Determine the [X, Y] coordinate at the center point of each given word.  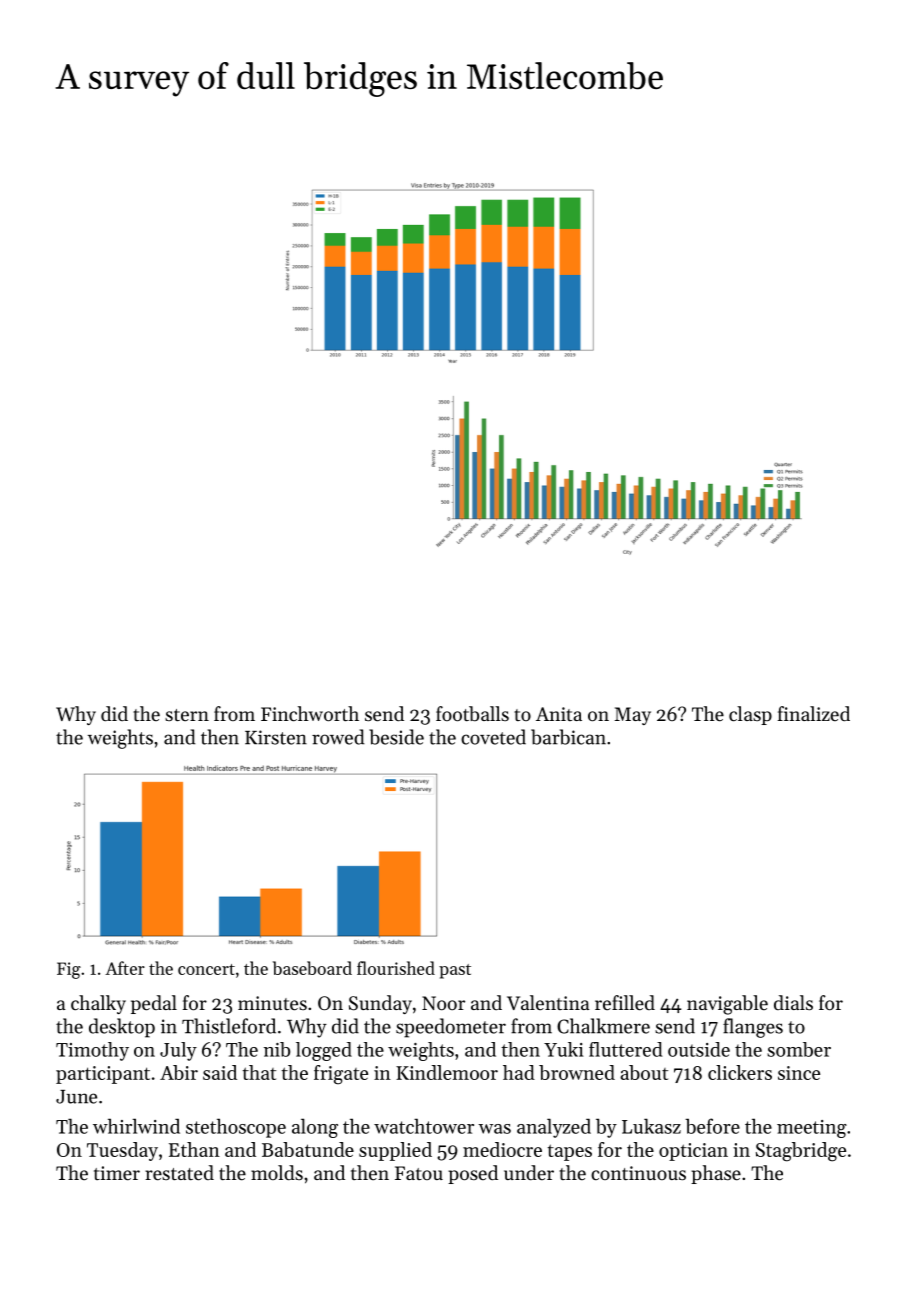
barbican [568, 737]
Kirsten [276, 737]
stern [187, 715]
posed [473, 1174]
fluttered [625, 1049]
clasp [750, 715]
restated [179, 1173]
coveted [493, 737]
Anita [559, 714]
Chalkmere [603, 1026]
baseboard [312, 968]
